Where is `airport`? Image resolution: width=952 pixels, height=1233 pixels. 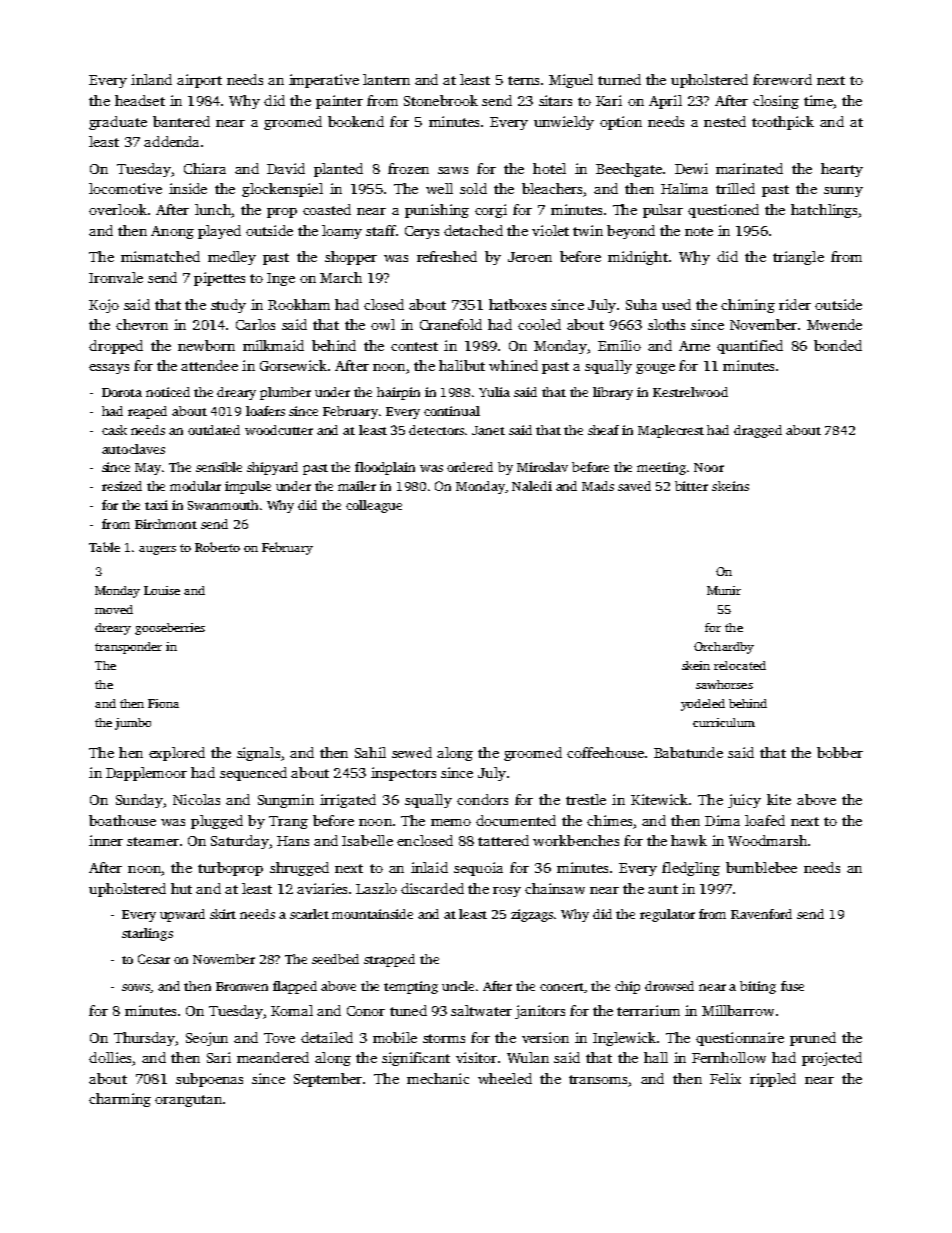 airport is located at coordinates (199, 81).
